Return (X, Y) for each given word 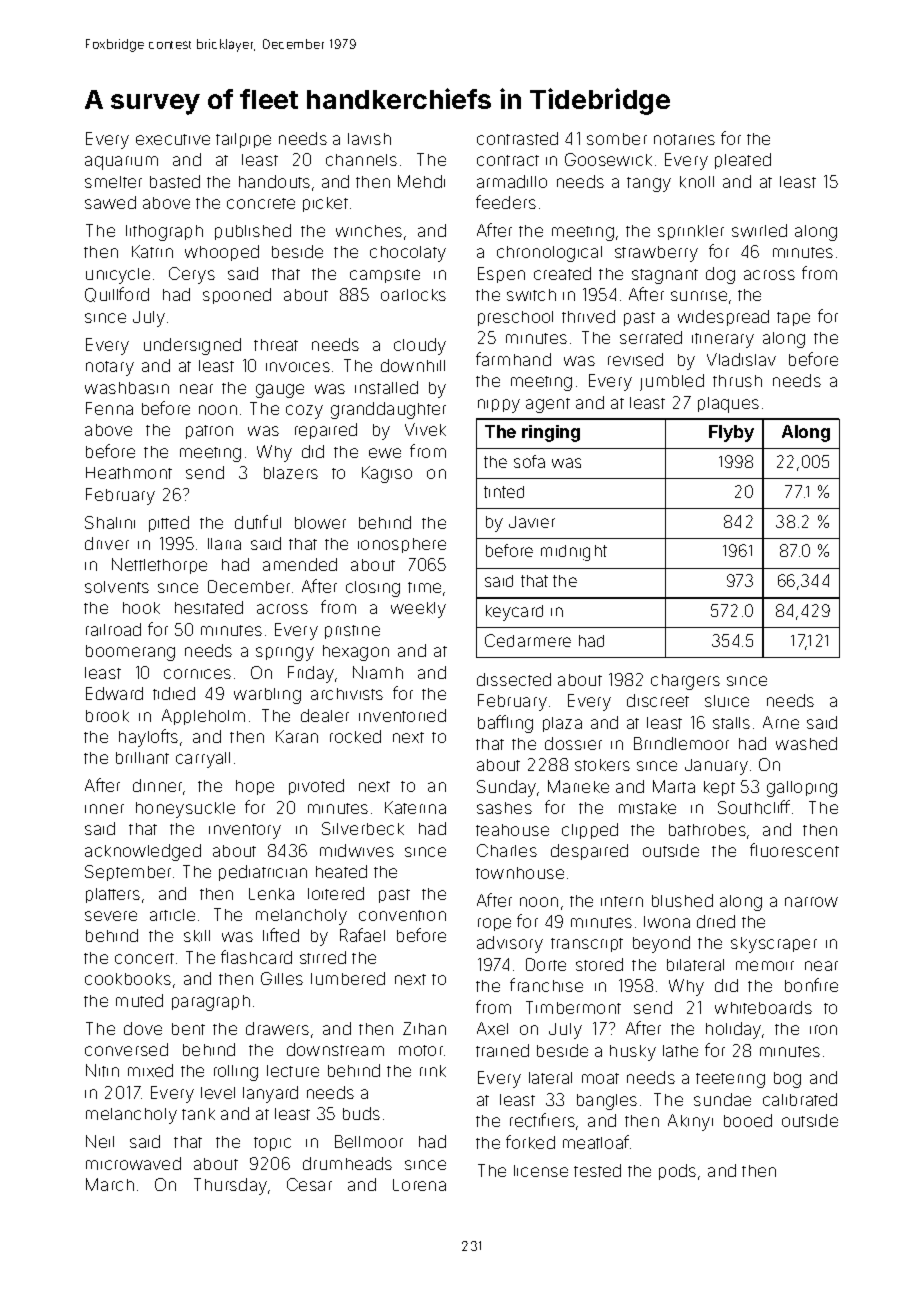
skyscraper (774, 945)
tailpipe (243, 140)
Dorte (546, 964)
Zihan (424, 1028)
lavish (369, 139)
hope (255, 787)
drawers (277, 1028)
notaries (684, 139)
